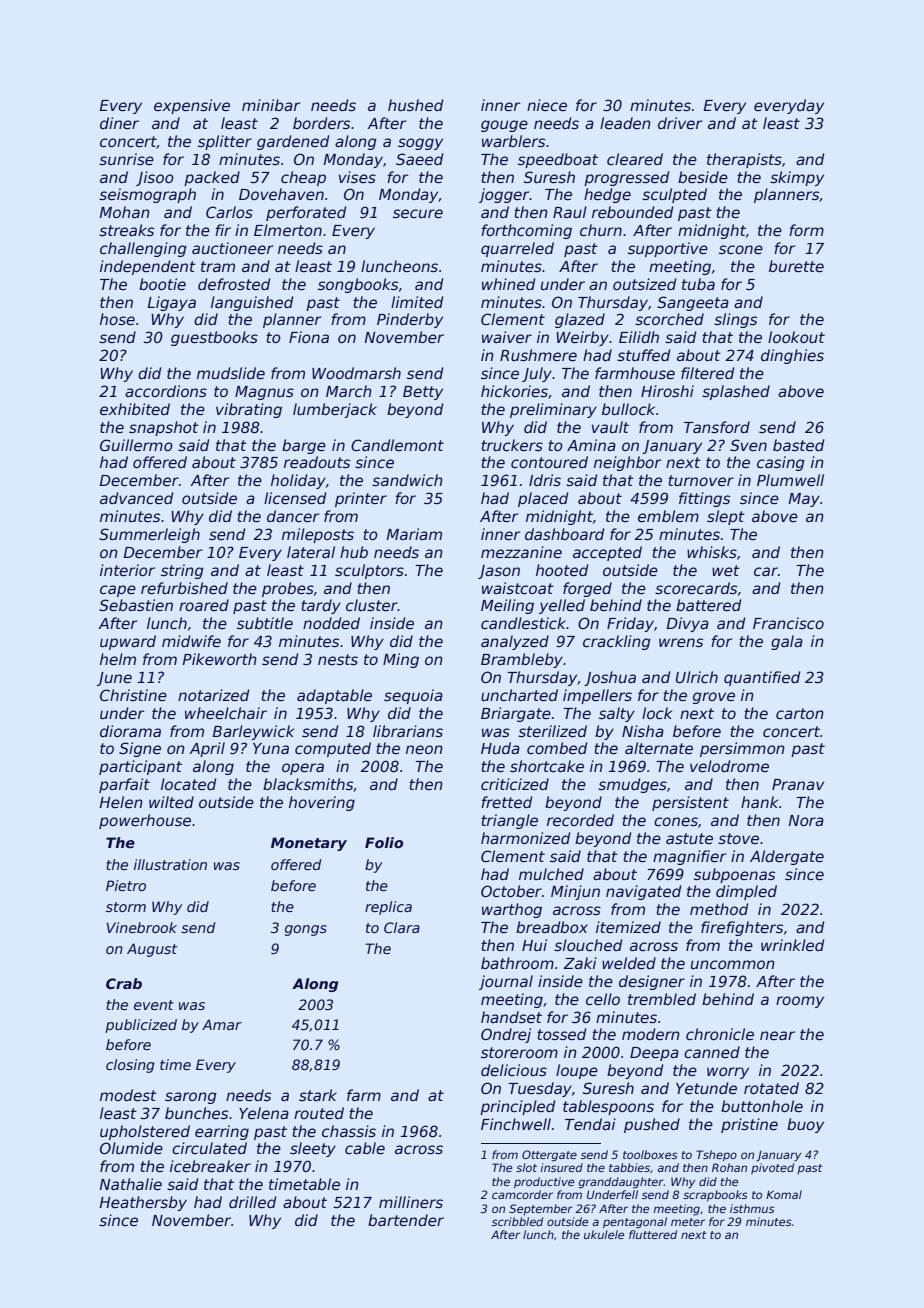 The height and width of the screenshot is (1308, 924). I want to click on neighbor, so click(627, 463).
